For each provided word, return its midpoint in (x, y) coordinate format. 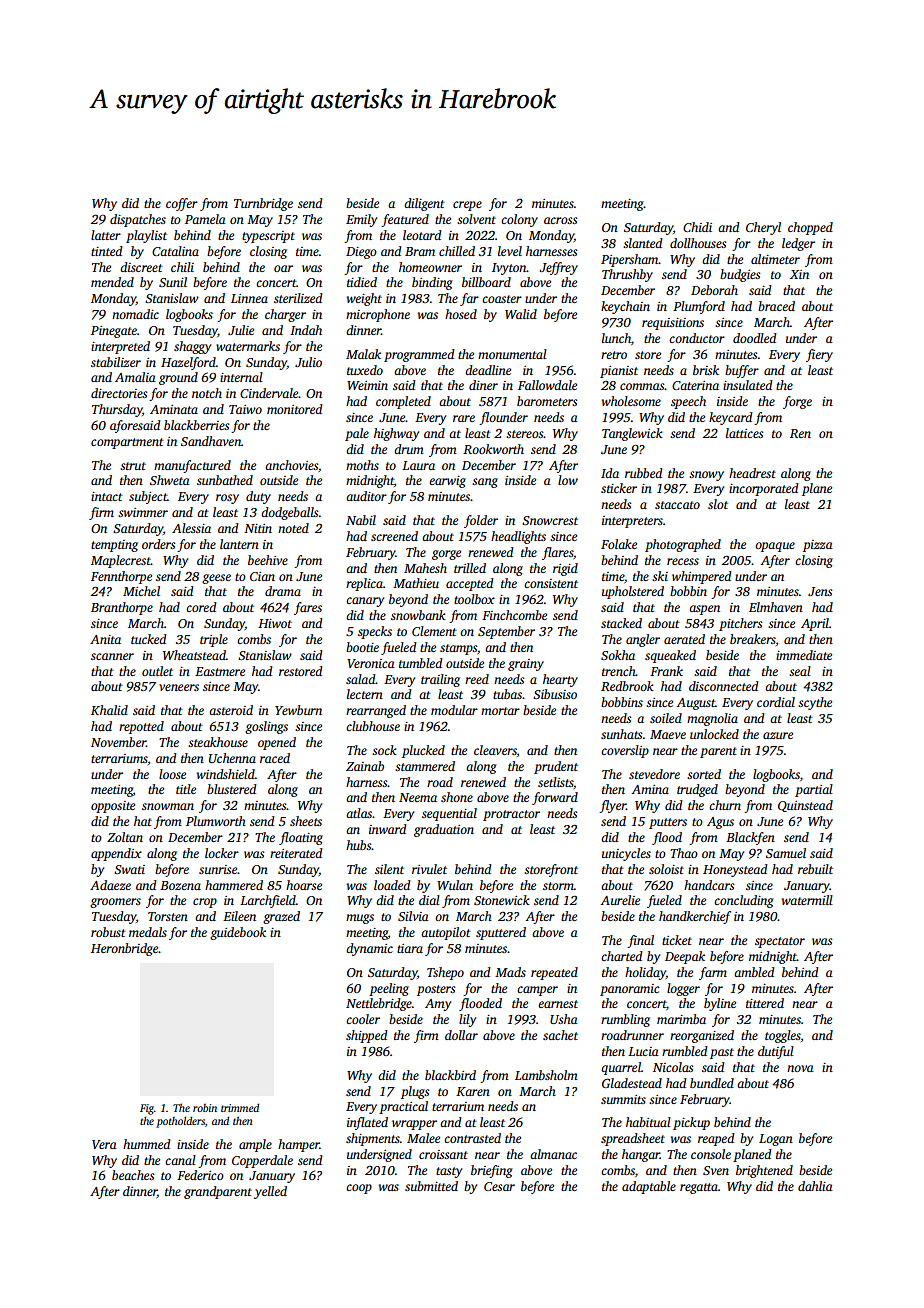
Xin (799, 274)
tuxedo (365, 370)
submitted (431, 1186)
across (560, 220)
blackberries (196, 425)
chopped (810, 228)
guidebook (238, 933)
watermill (807, 900)
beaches (133, 1175)
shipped (367, 1036)
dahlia (815, 1186)
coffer (182, 204)
